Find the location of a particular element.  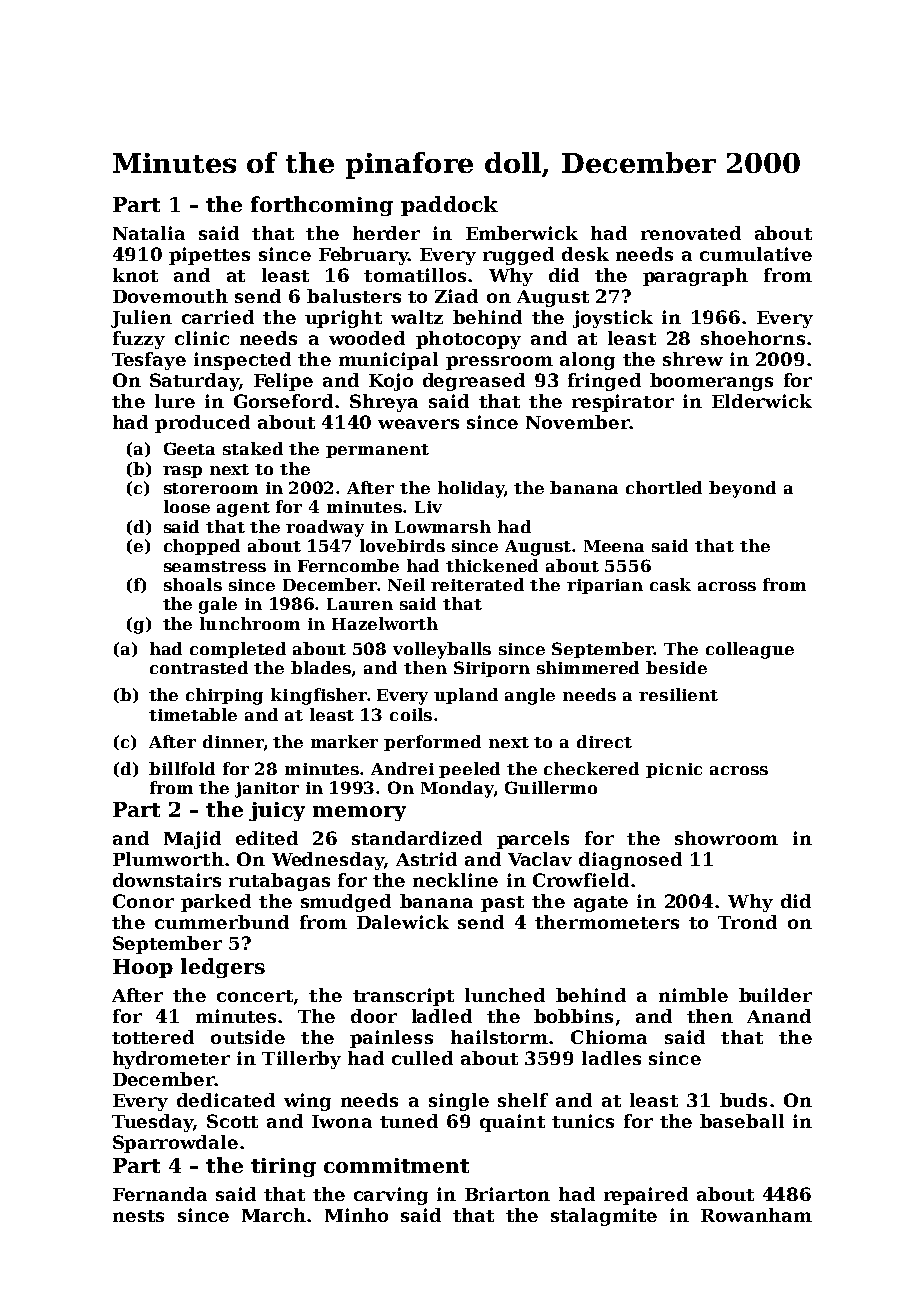

tottered is located at coordinates (153, 1037).
